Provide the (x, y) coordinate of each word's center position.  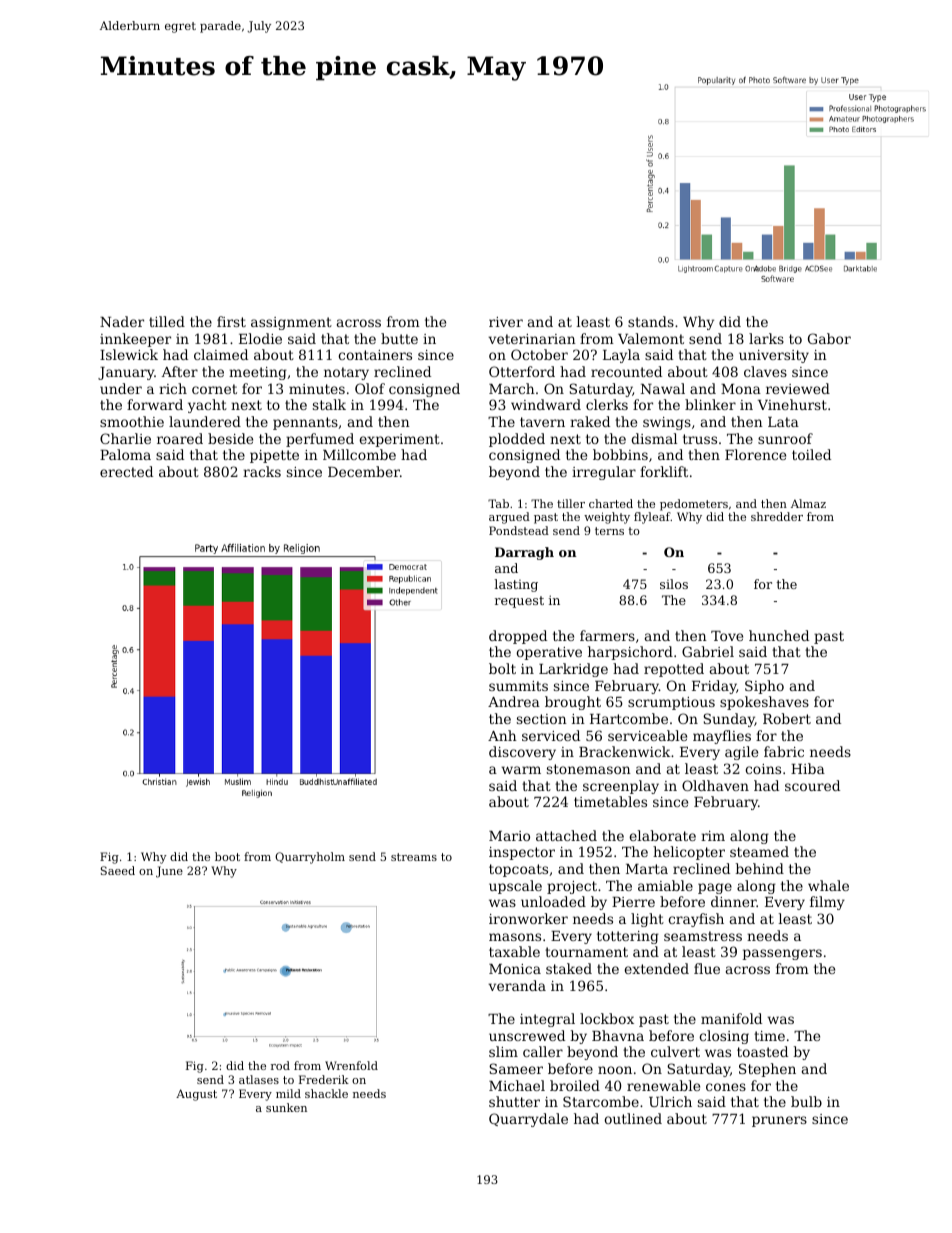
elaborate (662, 835)
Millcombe (359, 454)
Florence (755, 454)
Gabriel (708, 651)
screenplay (621, 787)
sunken (286, 1107)
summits (518, 686)
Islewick (129, 354)
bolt (502, 668)
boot (227, 856)
